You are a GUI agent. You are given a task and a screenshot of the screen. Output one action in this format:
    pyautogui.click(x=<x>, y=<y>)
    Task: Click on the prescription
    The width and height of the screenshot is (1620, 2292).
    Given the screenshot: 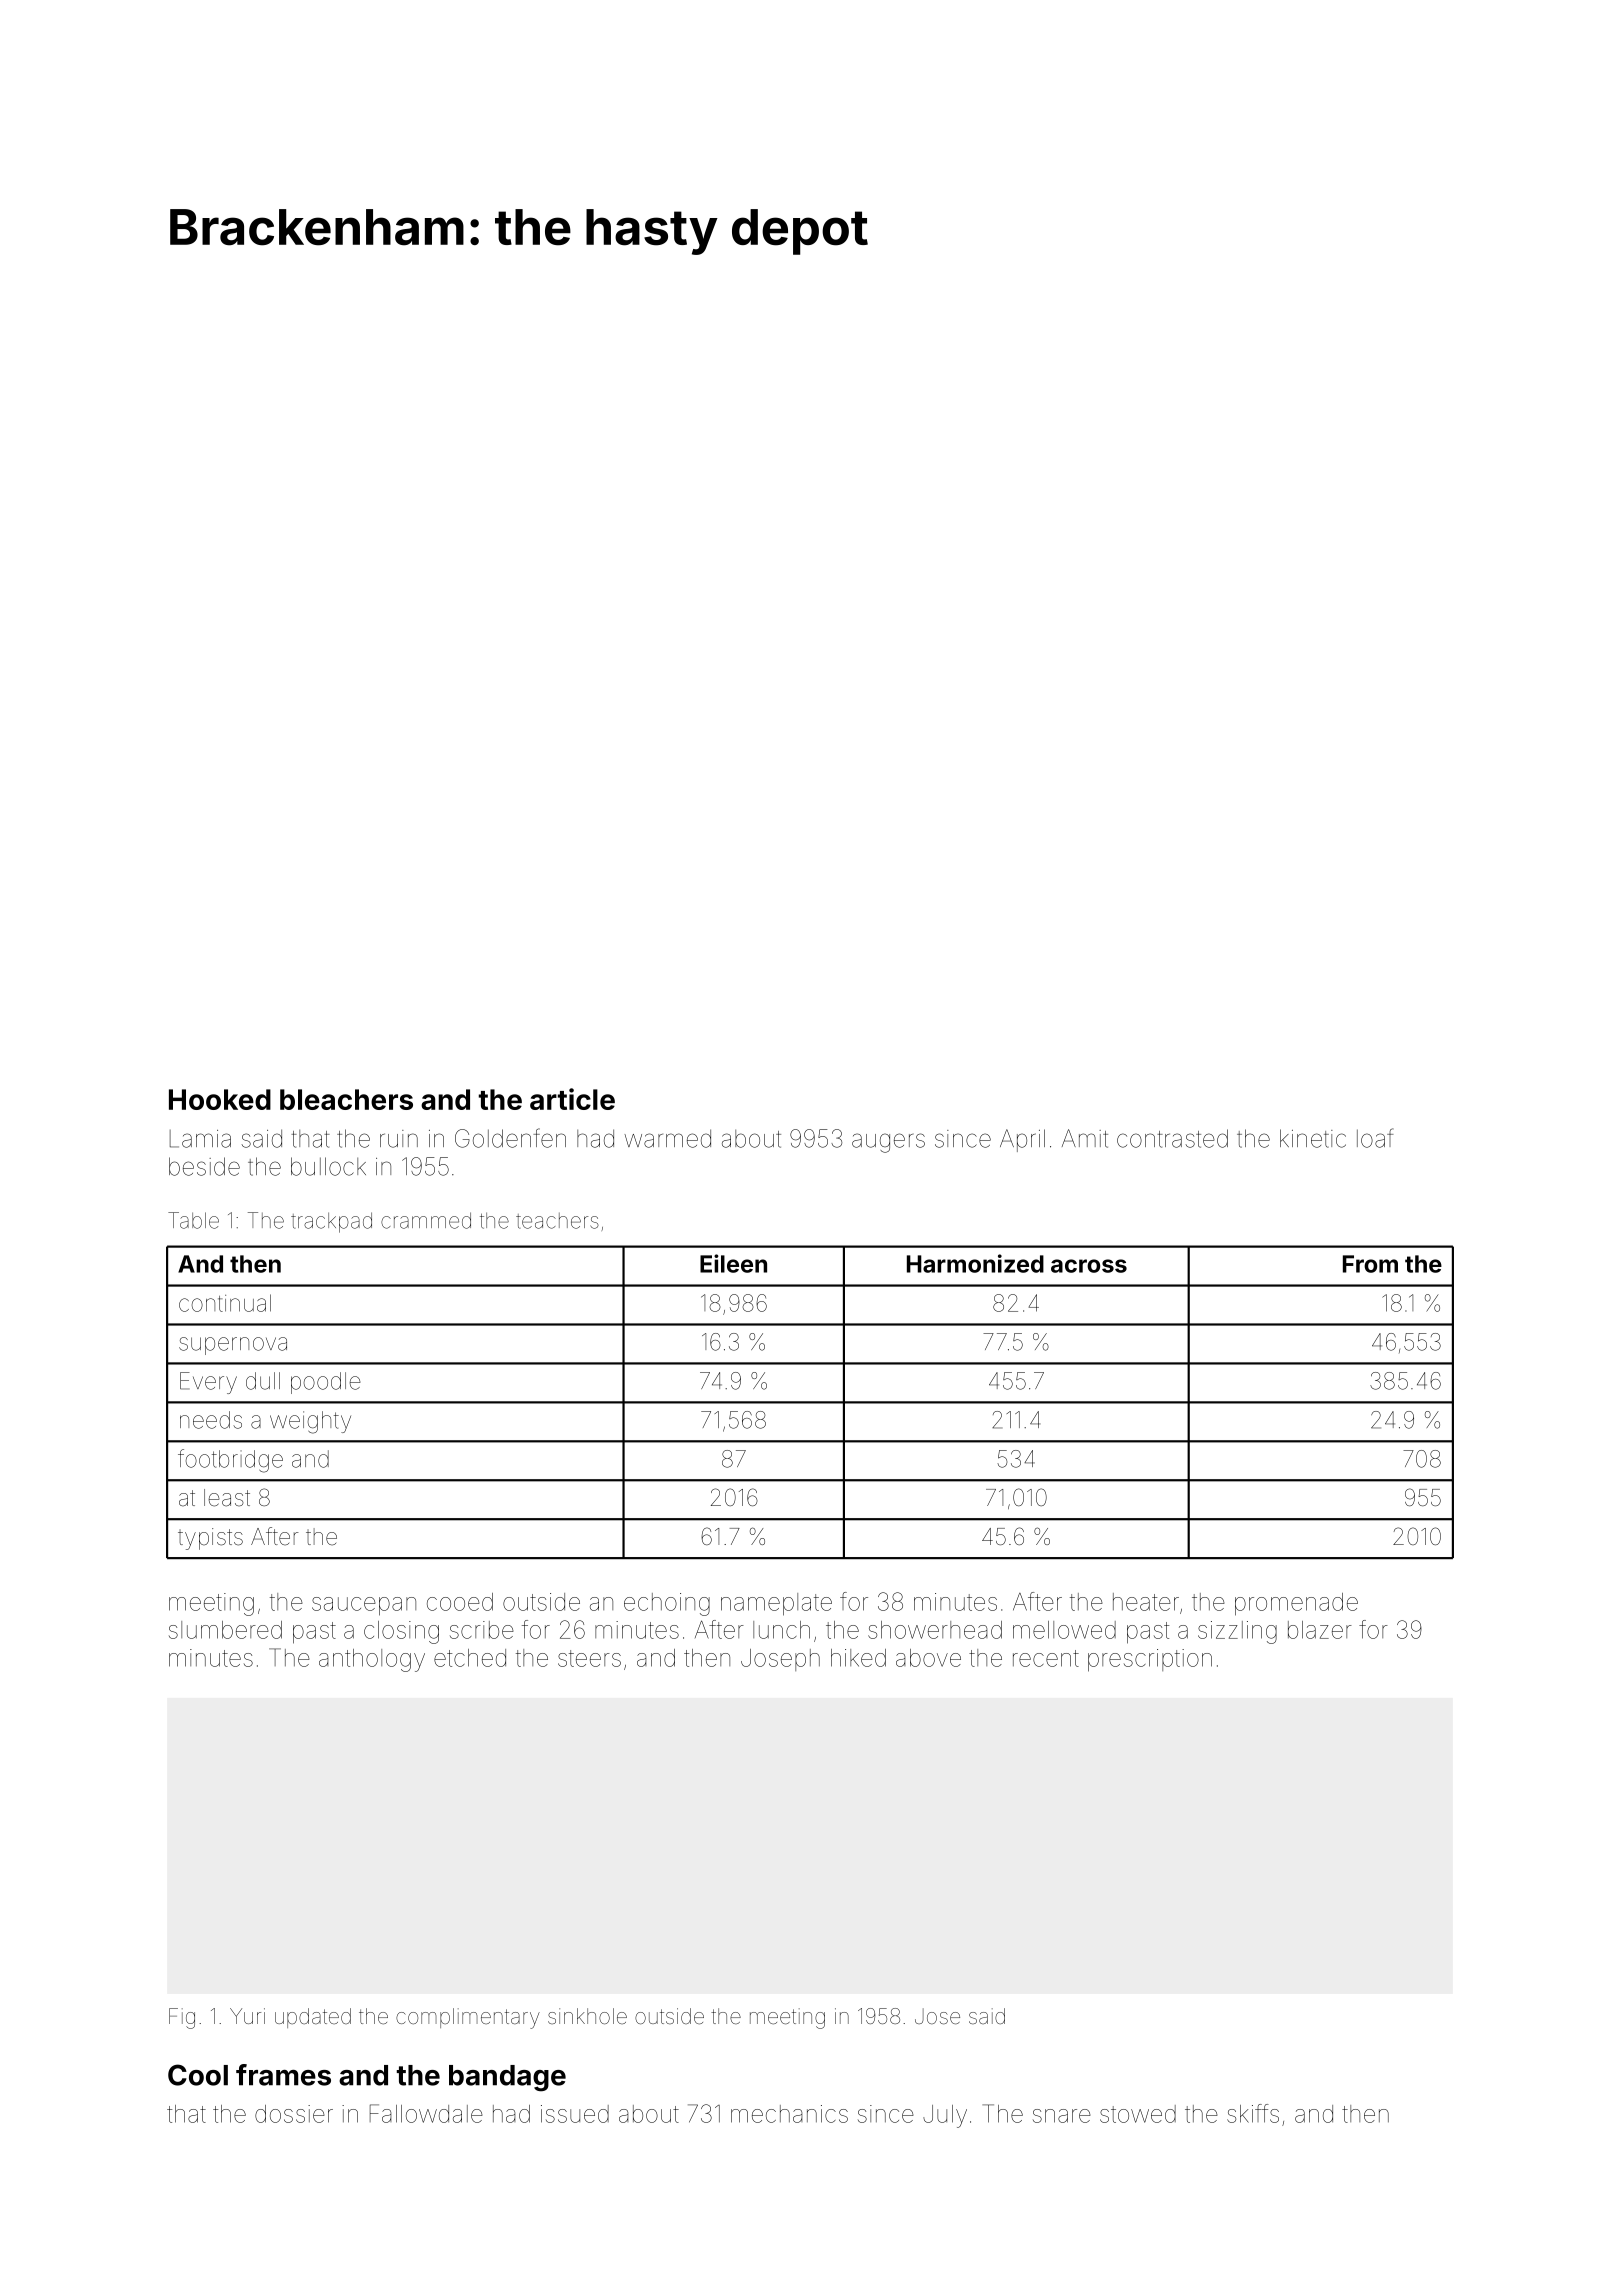 What is the action you would take?
    pyautogui.click(x=1150, y=1660)
